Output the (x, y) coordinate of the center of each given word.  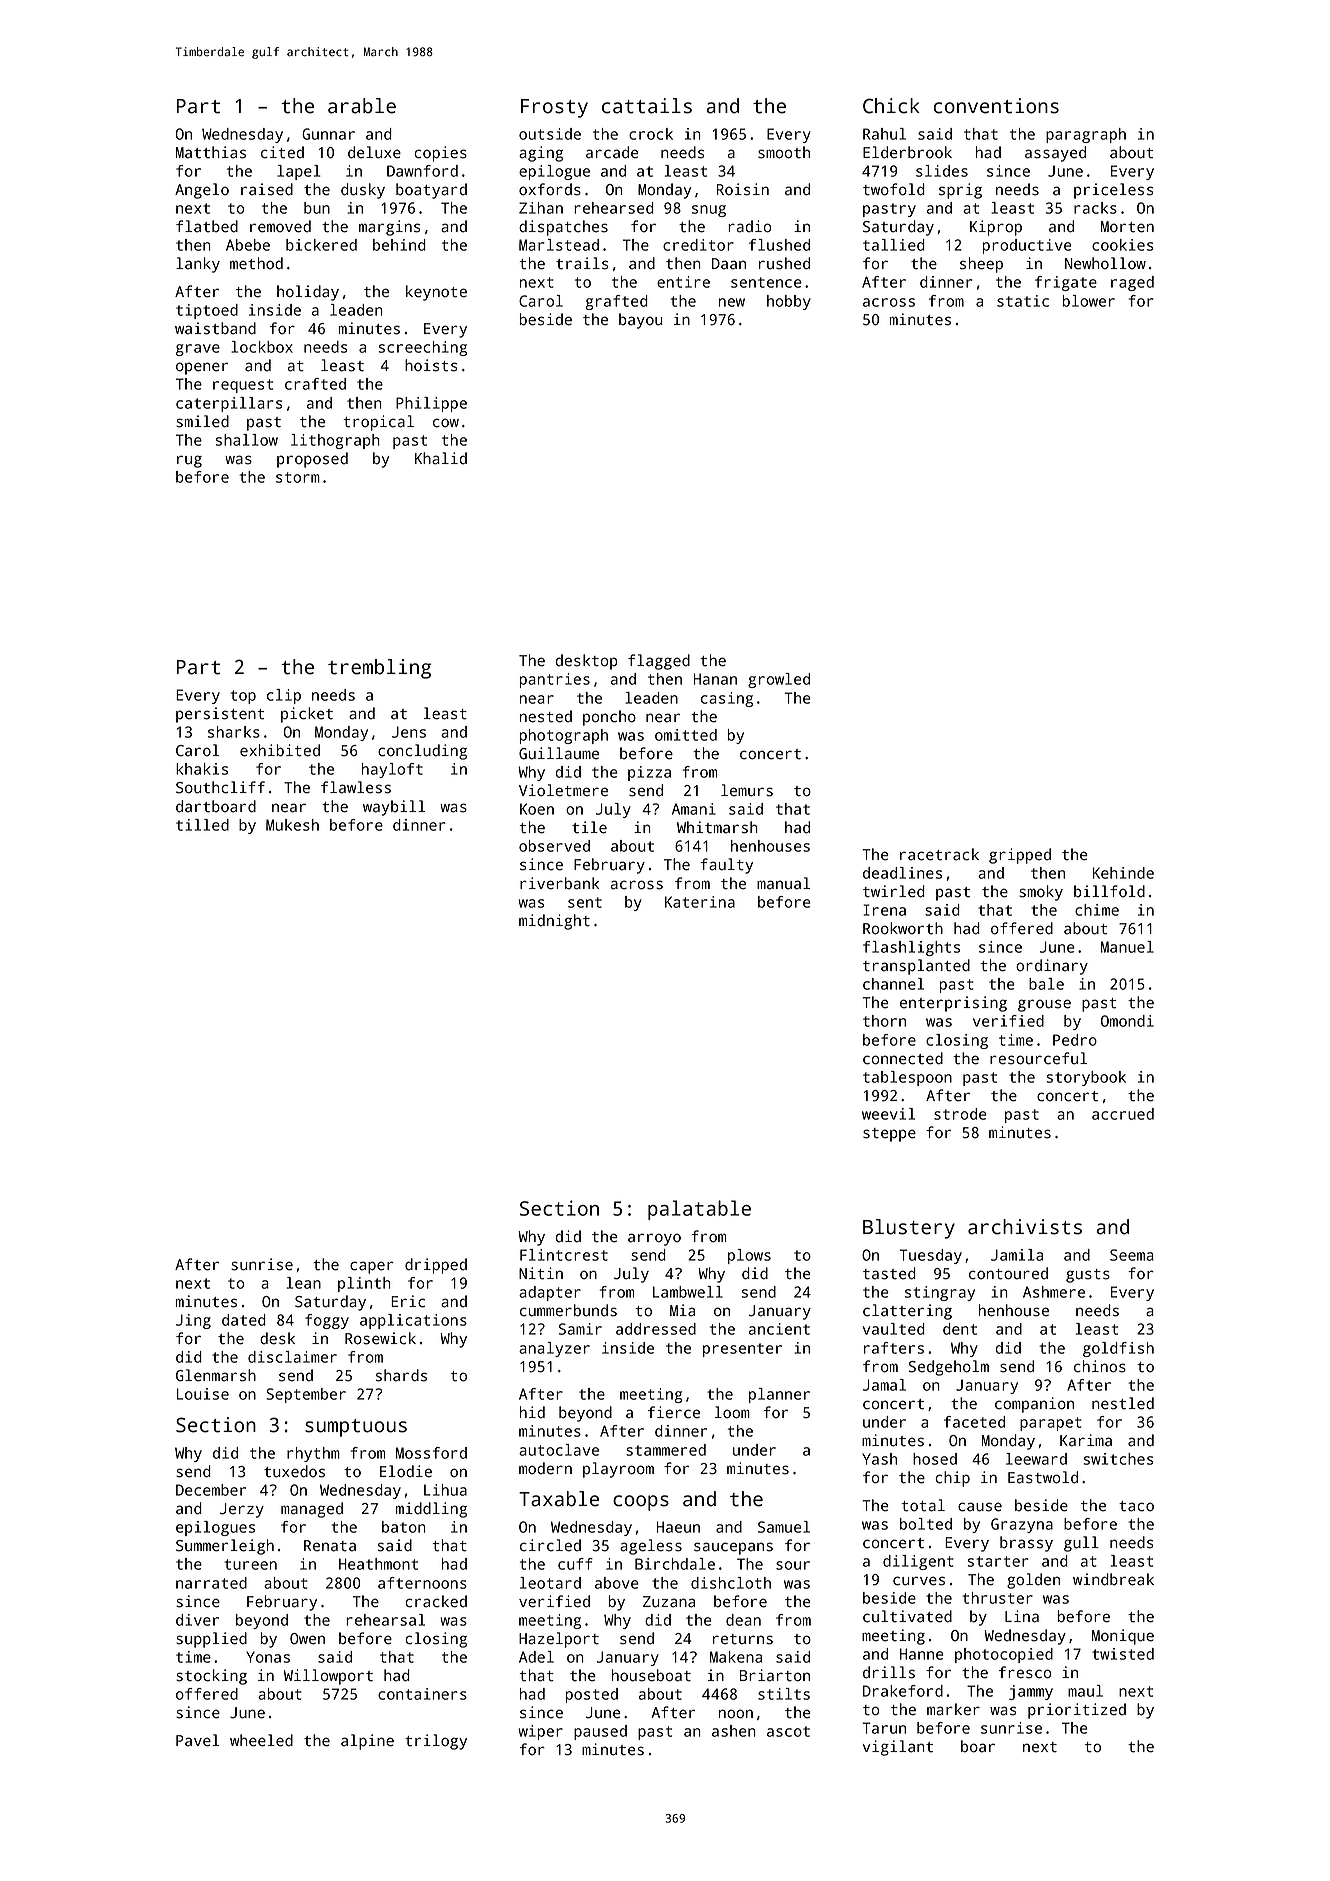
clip (284, 696)
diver (197, 1620)
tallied (894, 245)
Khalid (441, 458)
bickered (321, 245)
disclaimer (292, 1357)
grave (198, 350)
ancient (779, 1329)
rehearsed (614, 208)
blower (1088, 301)
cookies (1123, 245)
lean (304, 1283)
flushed (779, 245)
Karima (1086, 1440)
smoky (1041, 893)
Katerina (700, 902)
